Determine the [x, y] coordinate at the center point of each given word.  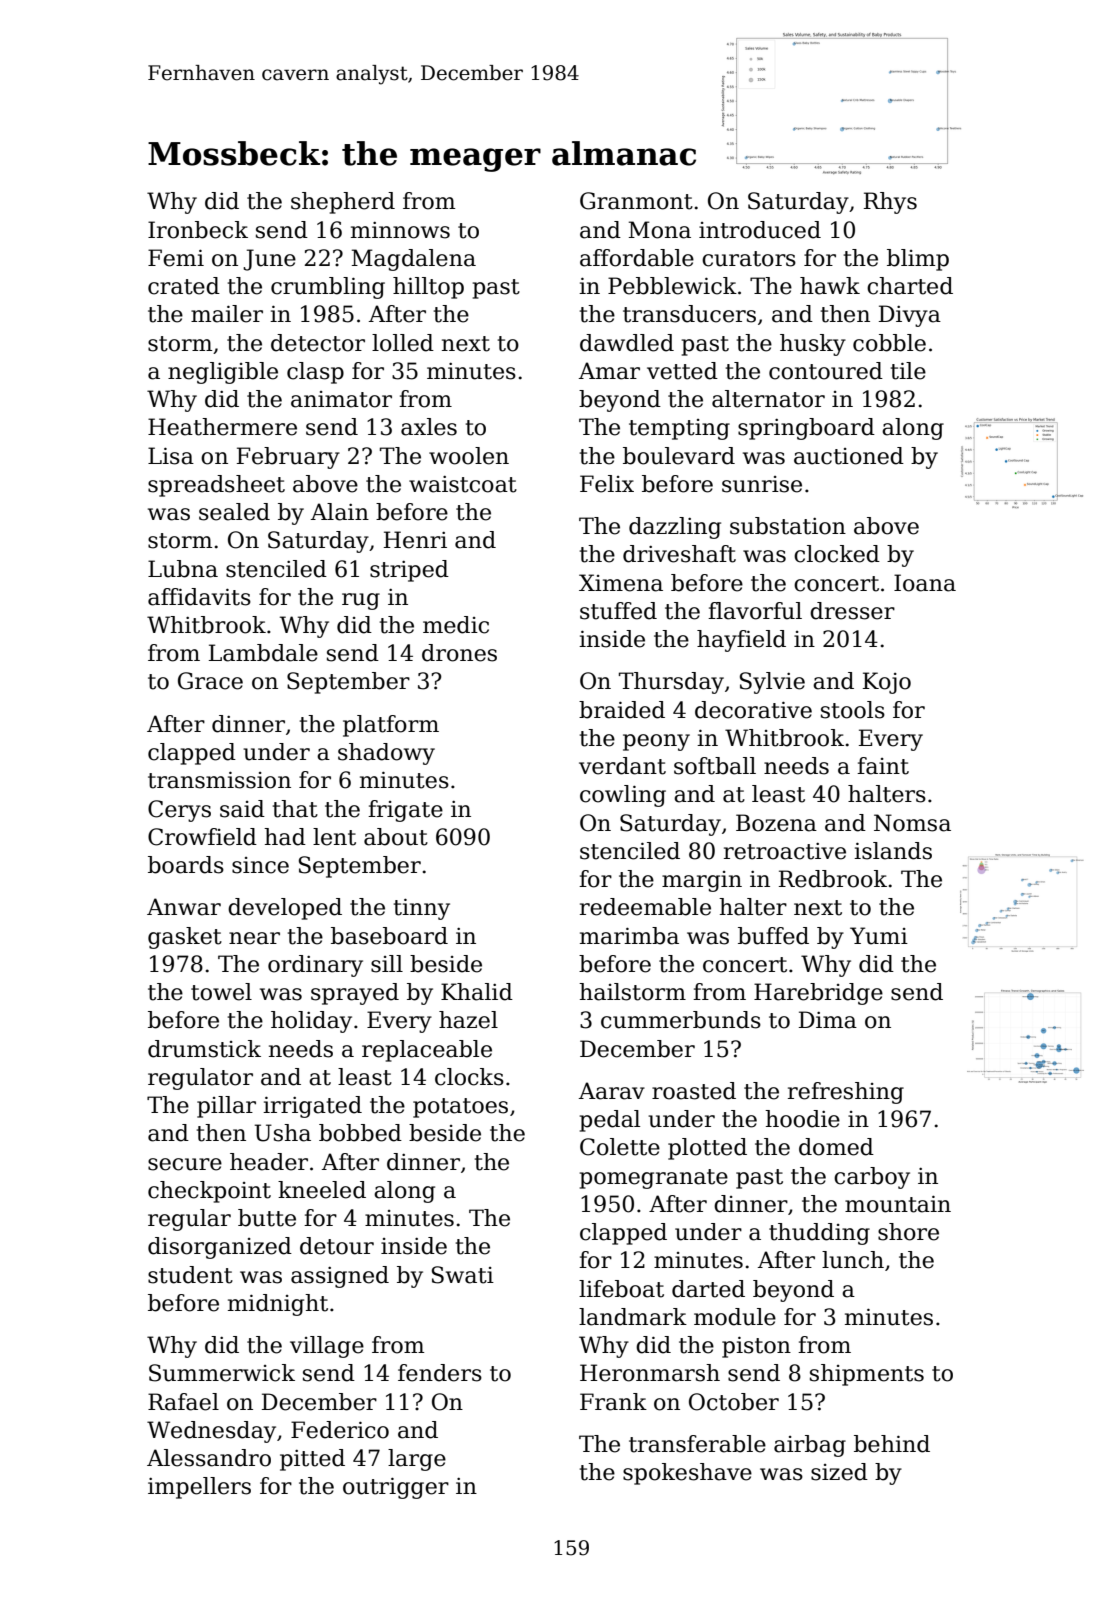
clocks [469, 1077]
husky [813, 345]
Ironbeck [198, 230]
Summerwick [222, 1373]
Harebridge [818, 994]
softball [715, 766]
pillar [226, 1107]
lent [334, 837]
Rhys [890, 203]
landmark [633, 1317]
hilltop [428, 288]
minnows [400, 230]
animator [341, 399]
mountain [898, 1204]
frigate [405, 811]
